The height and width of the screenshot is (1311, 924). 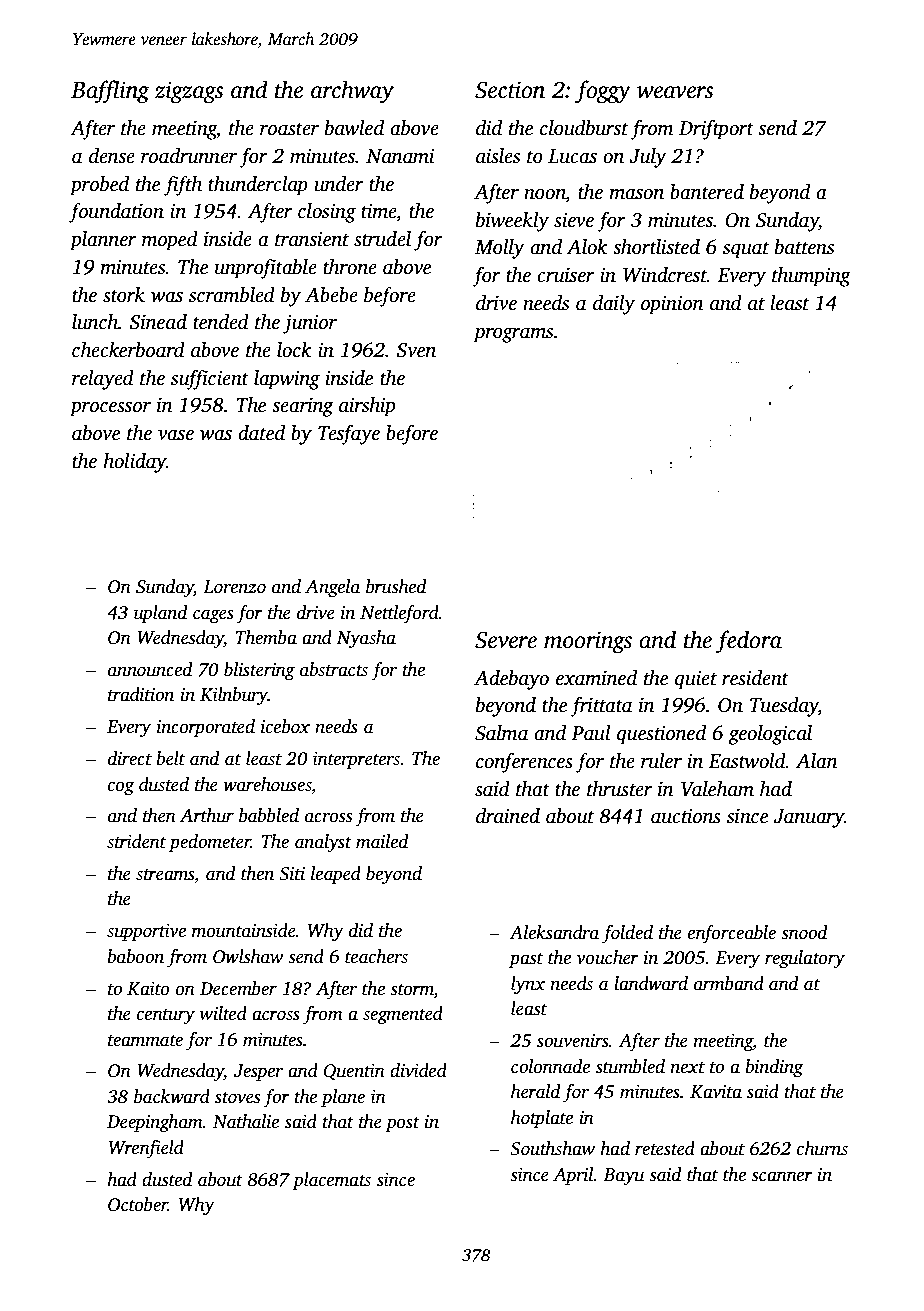 What do you see at coordinates (805, 959) in the screenshot?
I see `regulatory` at bounding box center [805, 959].
